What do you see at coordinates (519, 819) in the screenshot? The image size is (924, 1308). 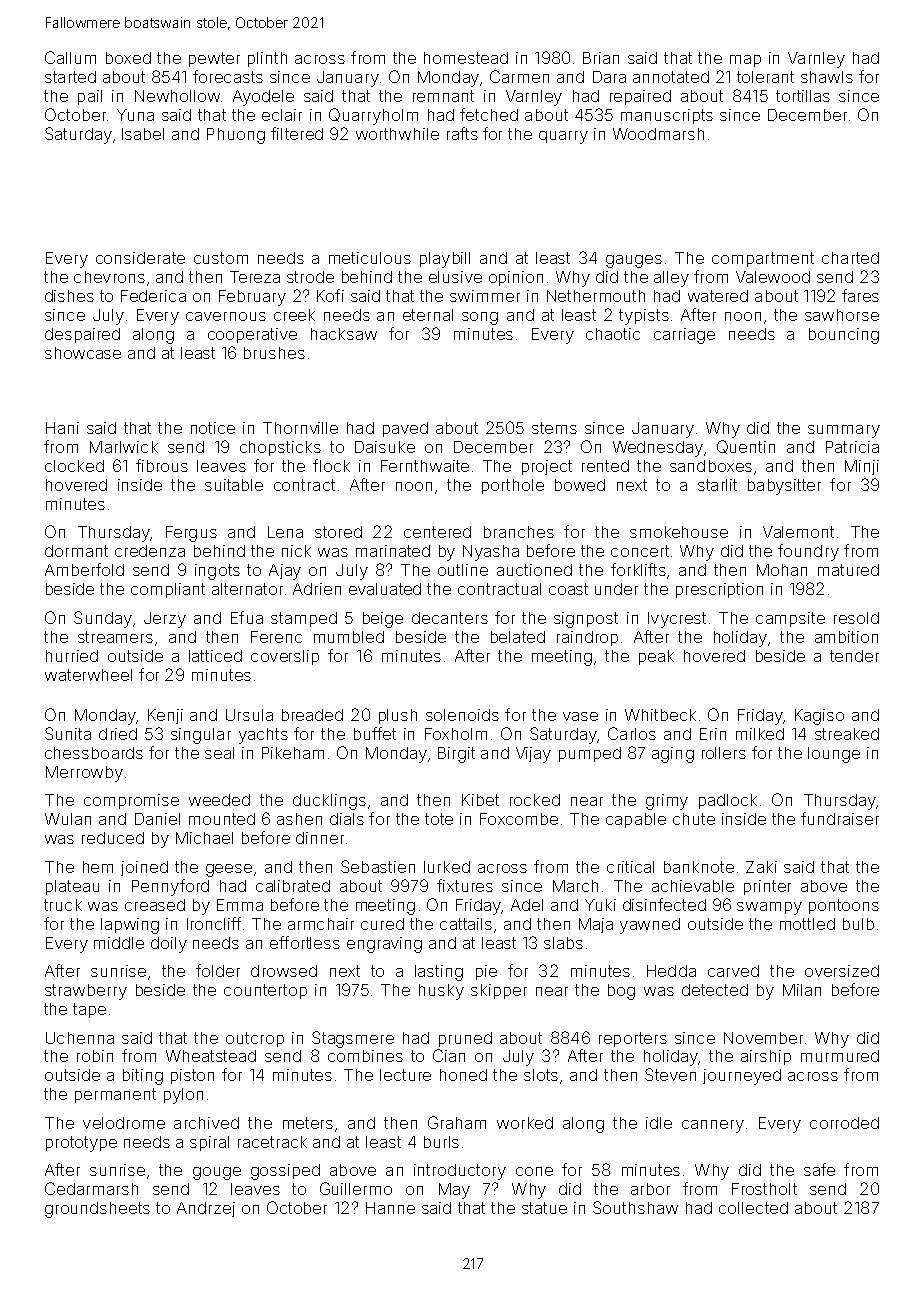 I see `Foxcombe` at bounding box center [519, 819].
